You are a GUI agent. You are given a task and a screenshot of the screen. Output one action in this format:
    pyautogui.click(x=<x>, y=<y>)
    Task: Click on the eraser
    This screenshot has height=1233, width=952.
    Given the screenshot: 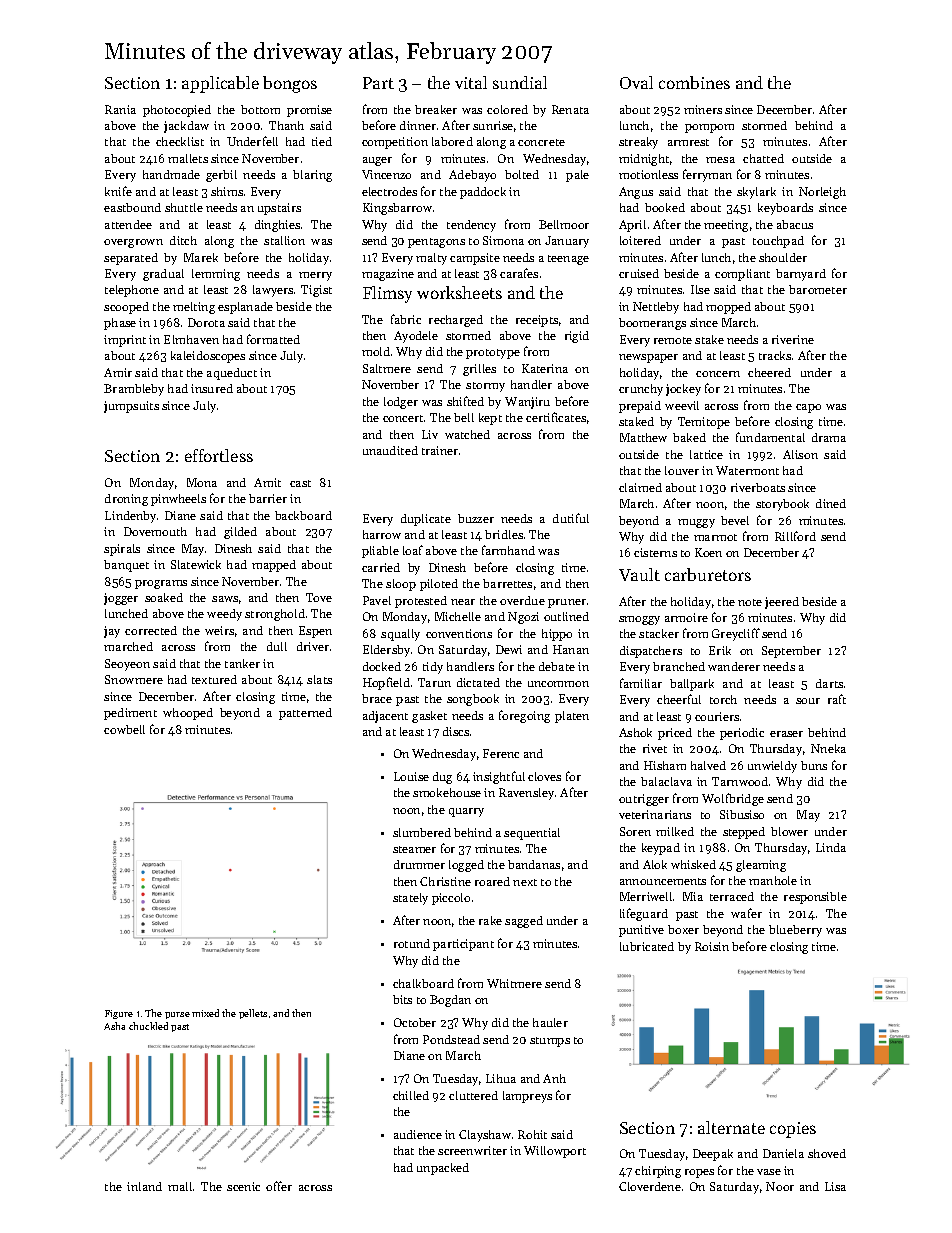 What is the action you would take?
    pyautogui.click(x=786, y=734)
